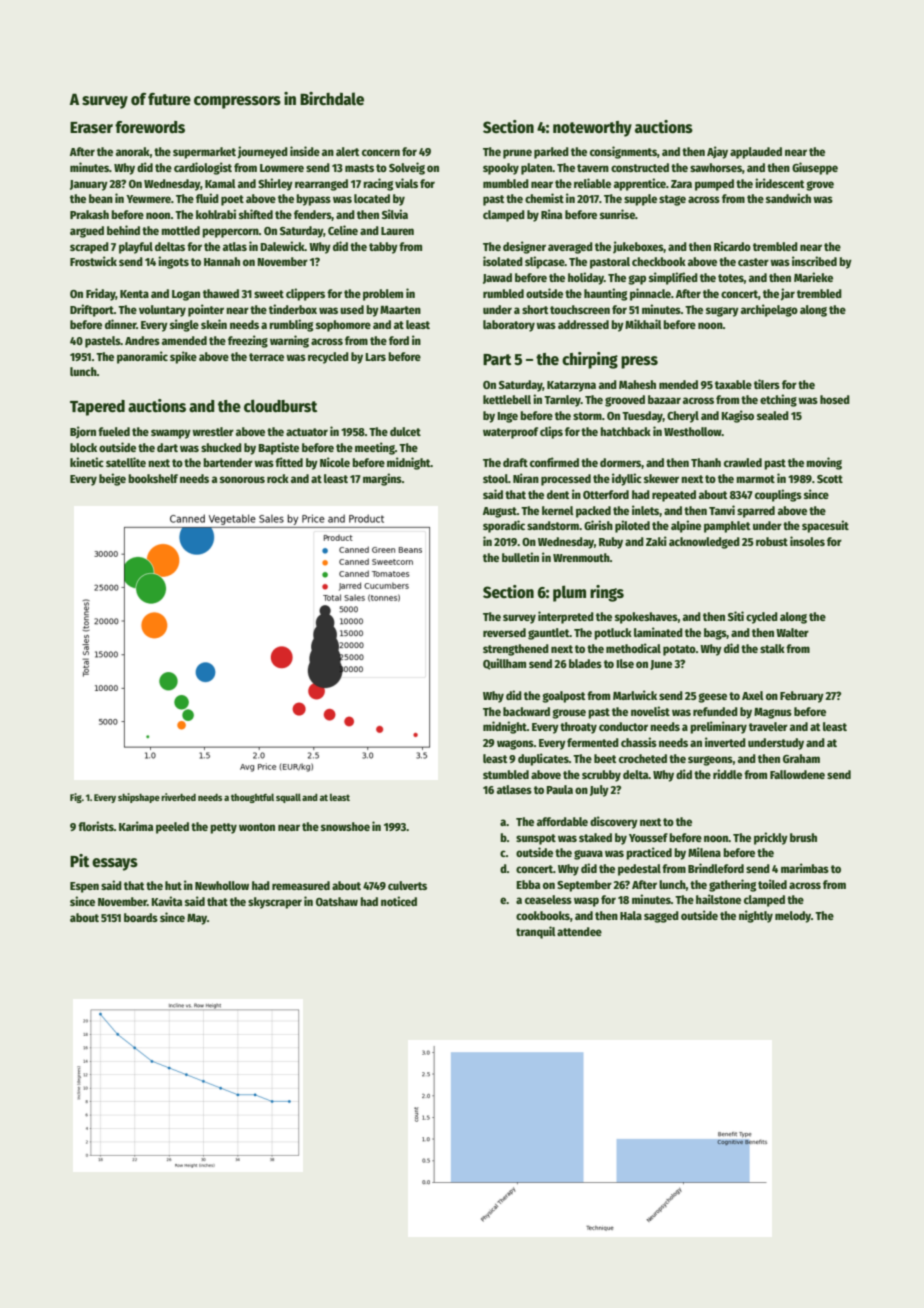 The width and height of the image is (924, 1308). Describe the element at coordinates (515, 745) in the image. I see `wagons` at that location.
